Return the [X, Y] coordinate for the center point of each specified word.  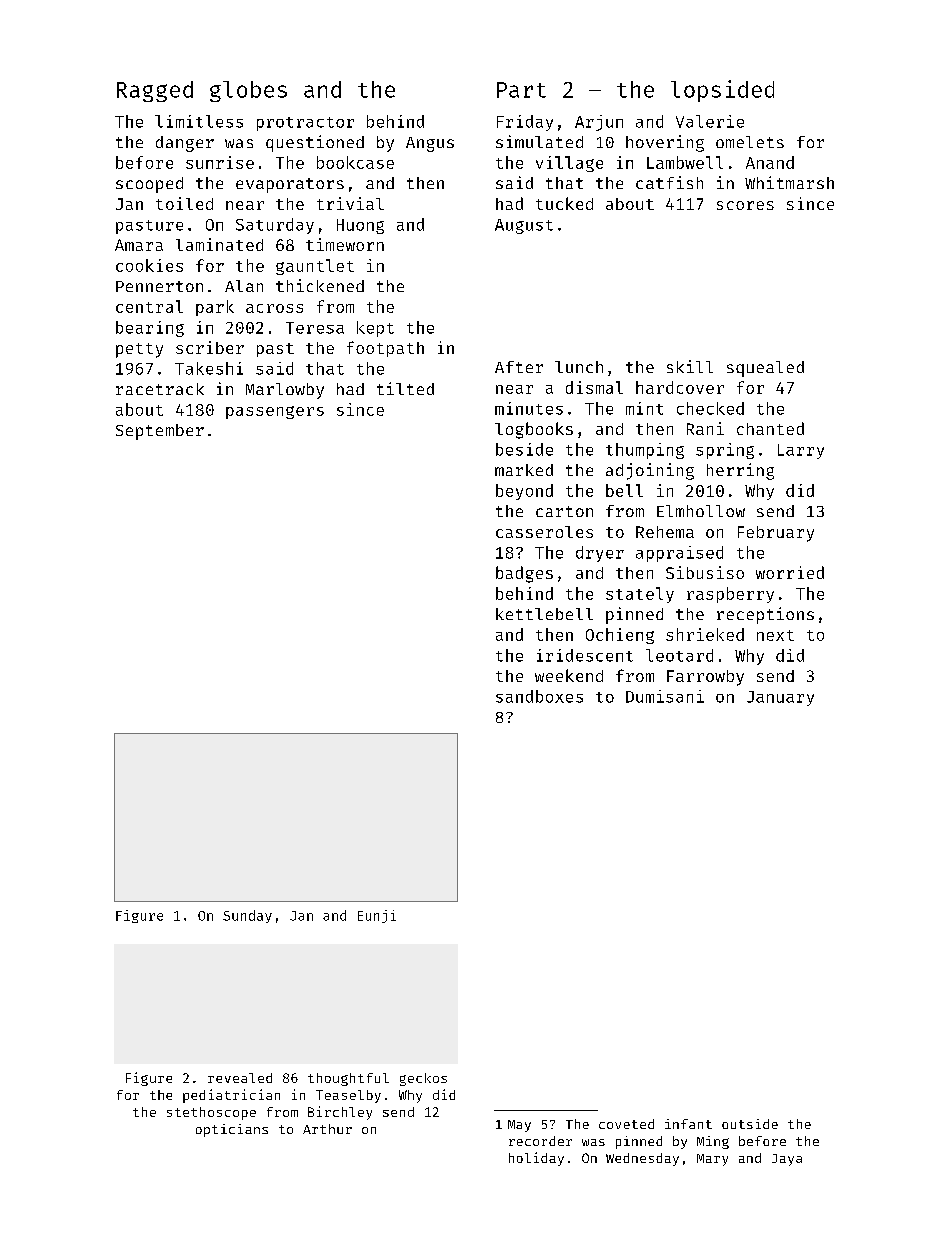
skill [690, 366]
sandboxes [539, 696]
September [160, 432]
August [524, 226]
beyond [524, 492]
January [780, 698]
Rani [705, 428]
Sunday [247, 916]
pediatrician [231, 1096]
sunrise [220, 162]
